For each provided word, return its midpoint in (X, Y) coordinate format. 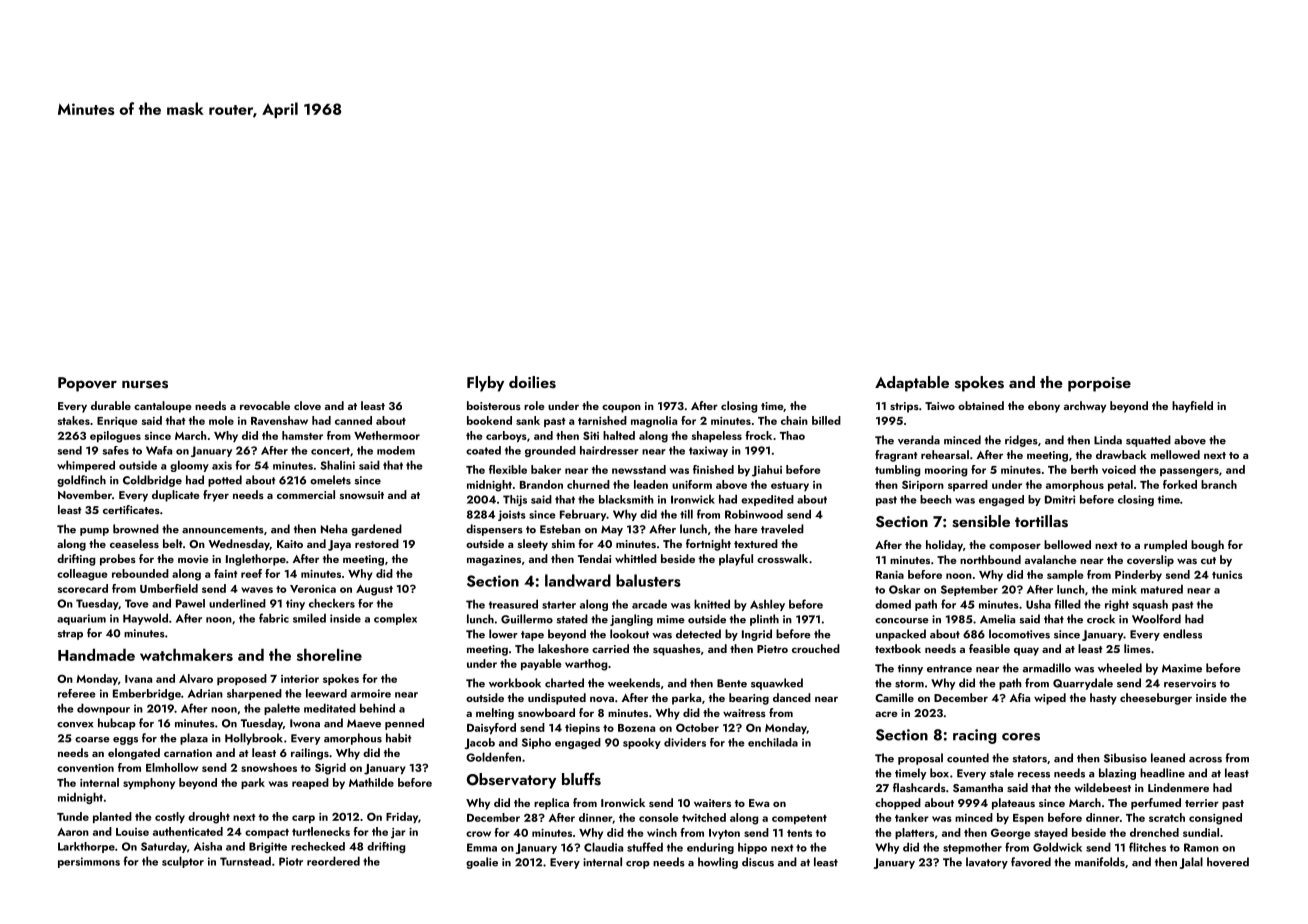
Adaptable (912, 384)
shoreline (329, 654)
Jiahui (767, 471)
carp (303, 819)
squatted (1148, 441)
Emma (482, 847)
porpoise (1099, 384)
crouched (816, 648)
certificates (131, 509)
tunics (1227, 575)
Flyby (485, 384)
